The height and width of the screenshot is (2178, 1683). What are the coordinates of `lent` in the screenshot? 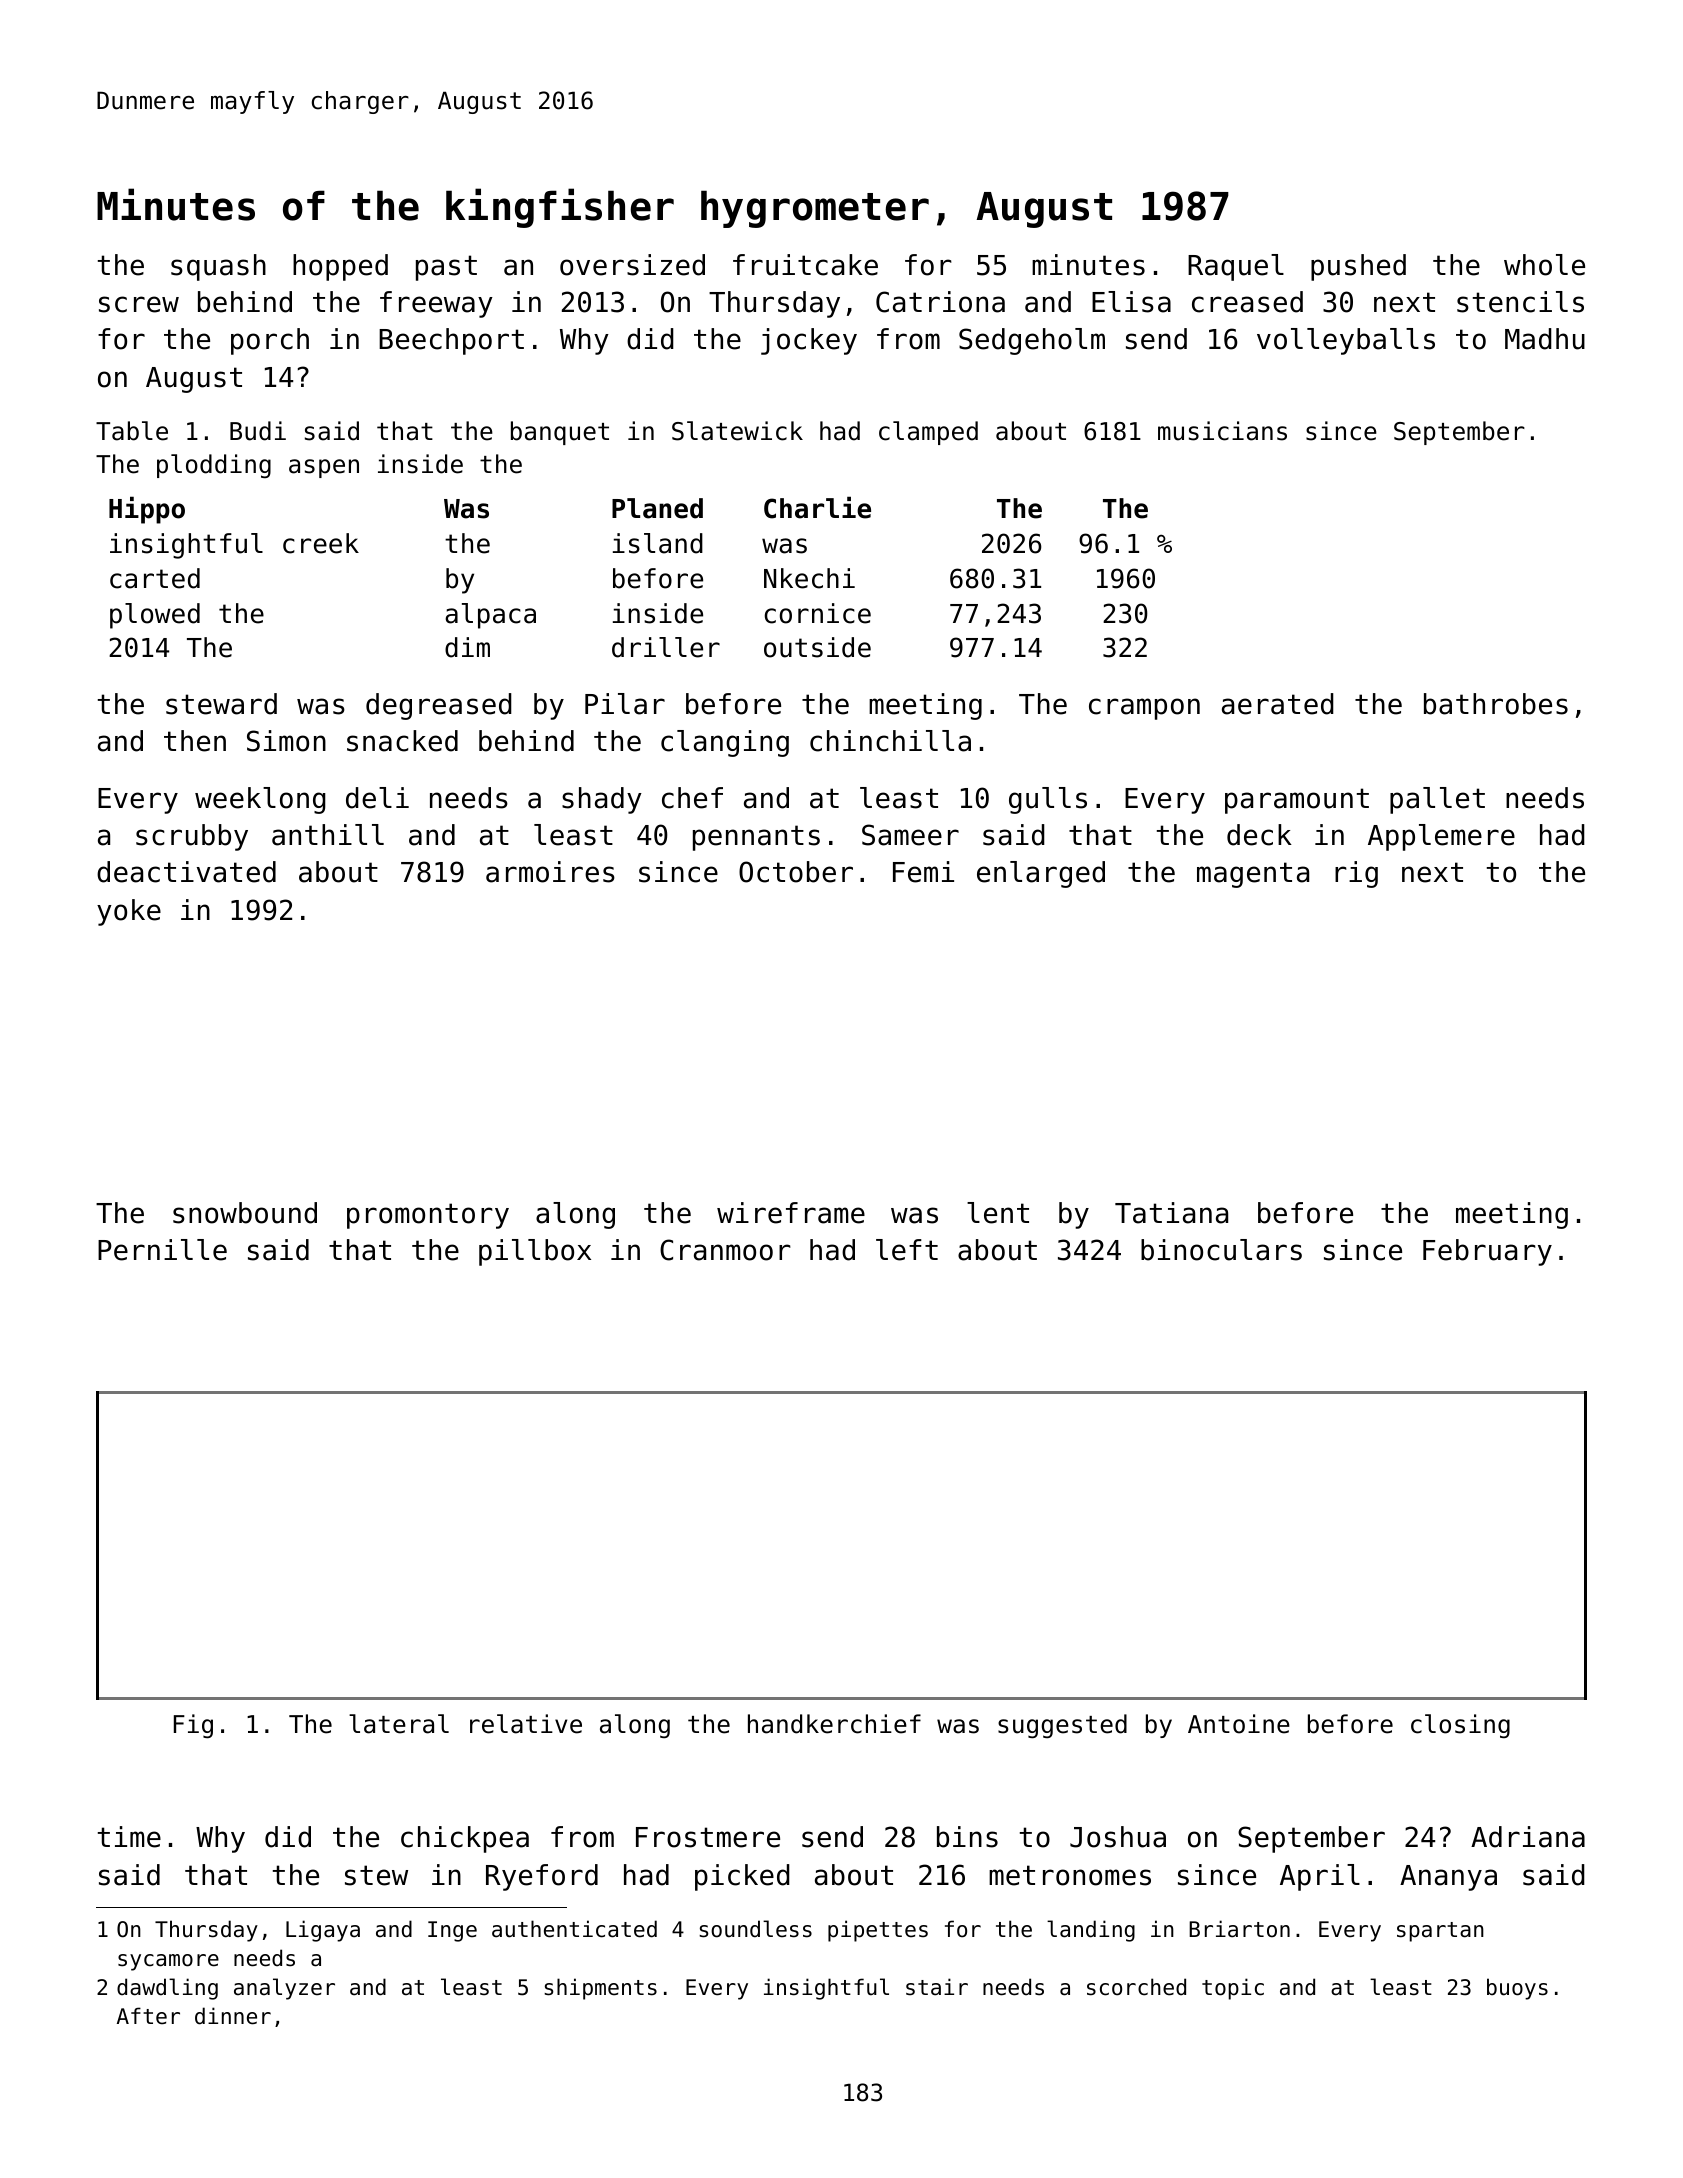 It's located at (998, 1213).
